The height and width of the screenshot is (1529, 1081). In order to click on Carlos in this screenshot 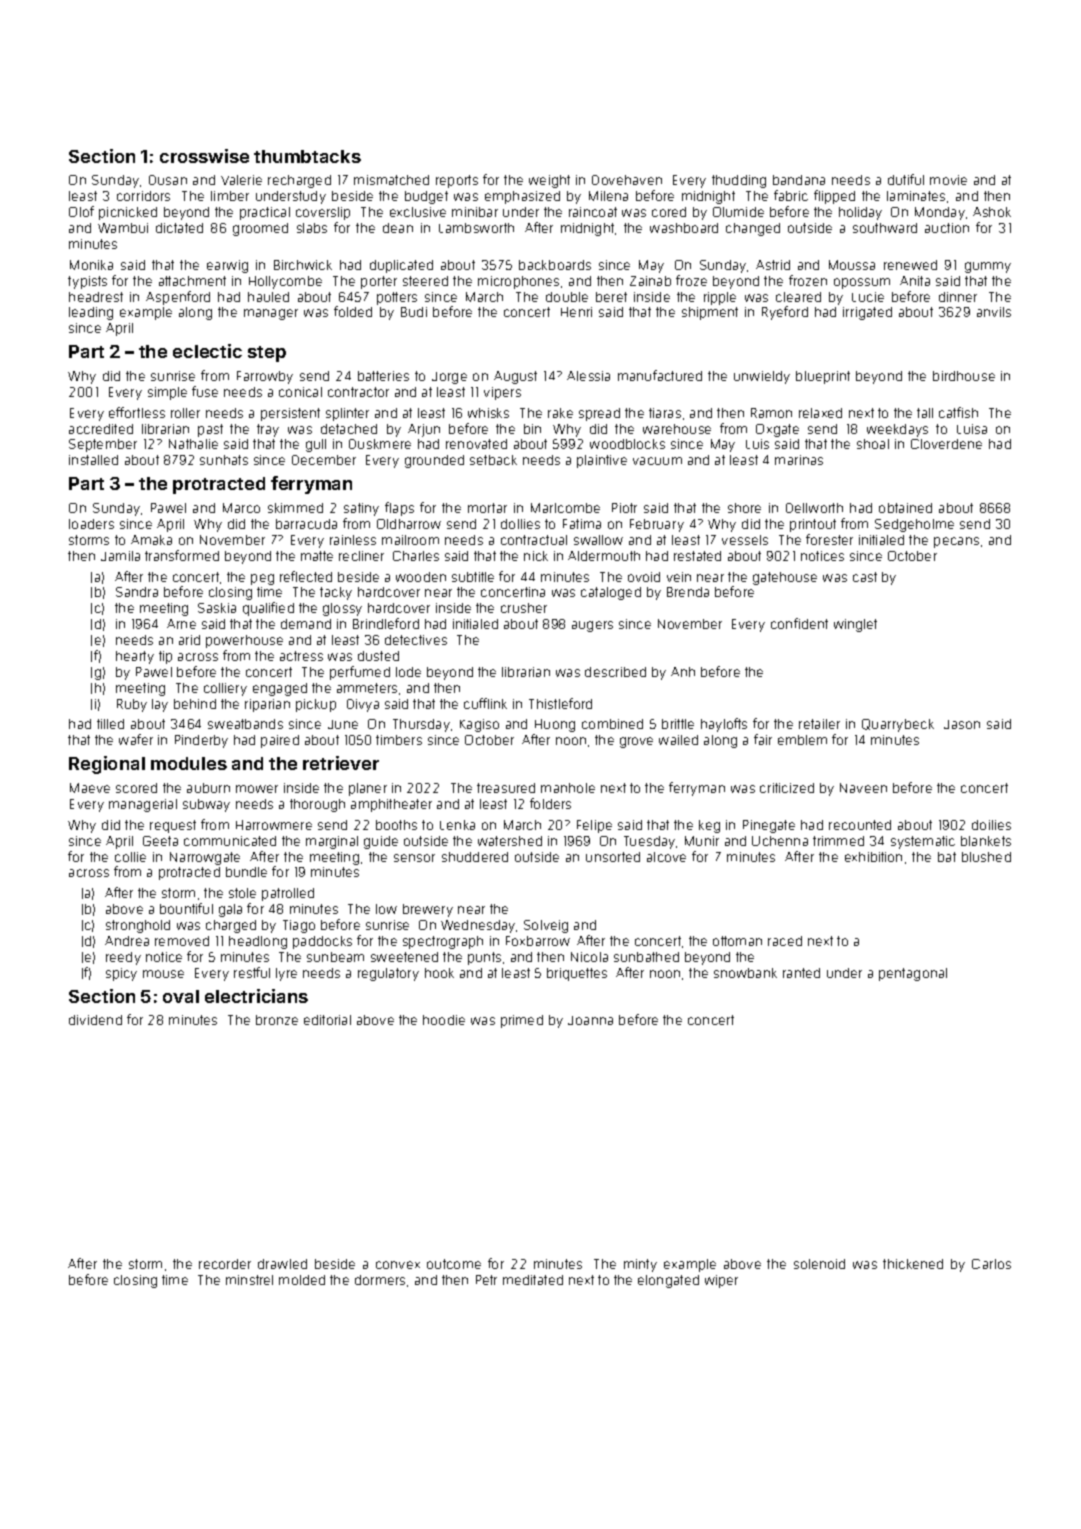, I will do `click(991, 1264)`.
